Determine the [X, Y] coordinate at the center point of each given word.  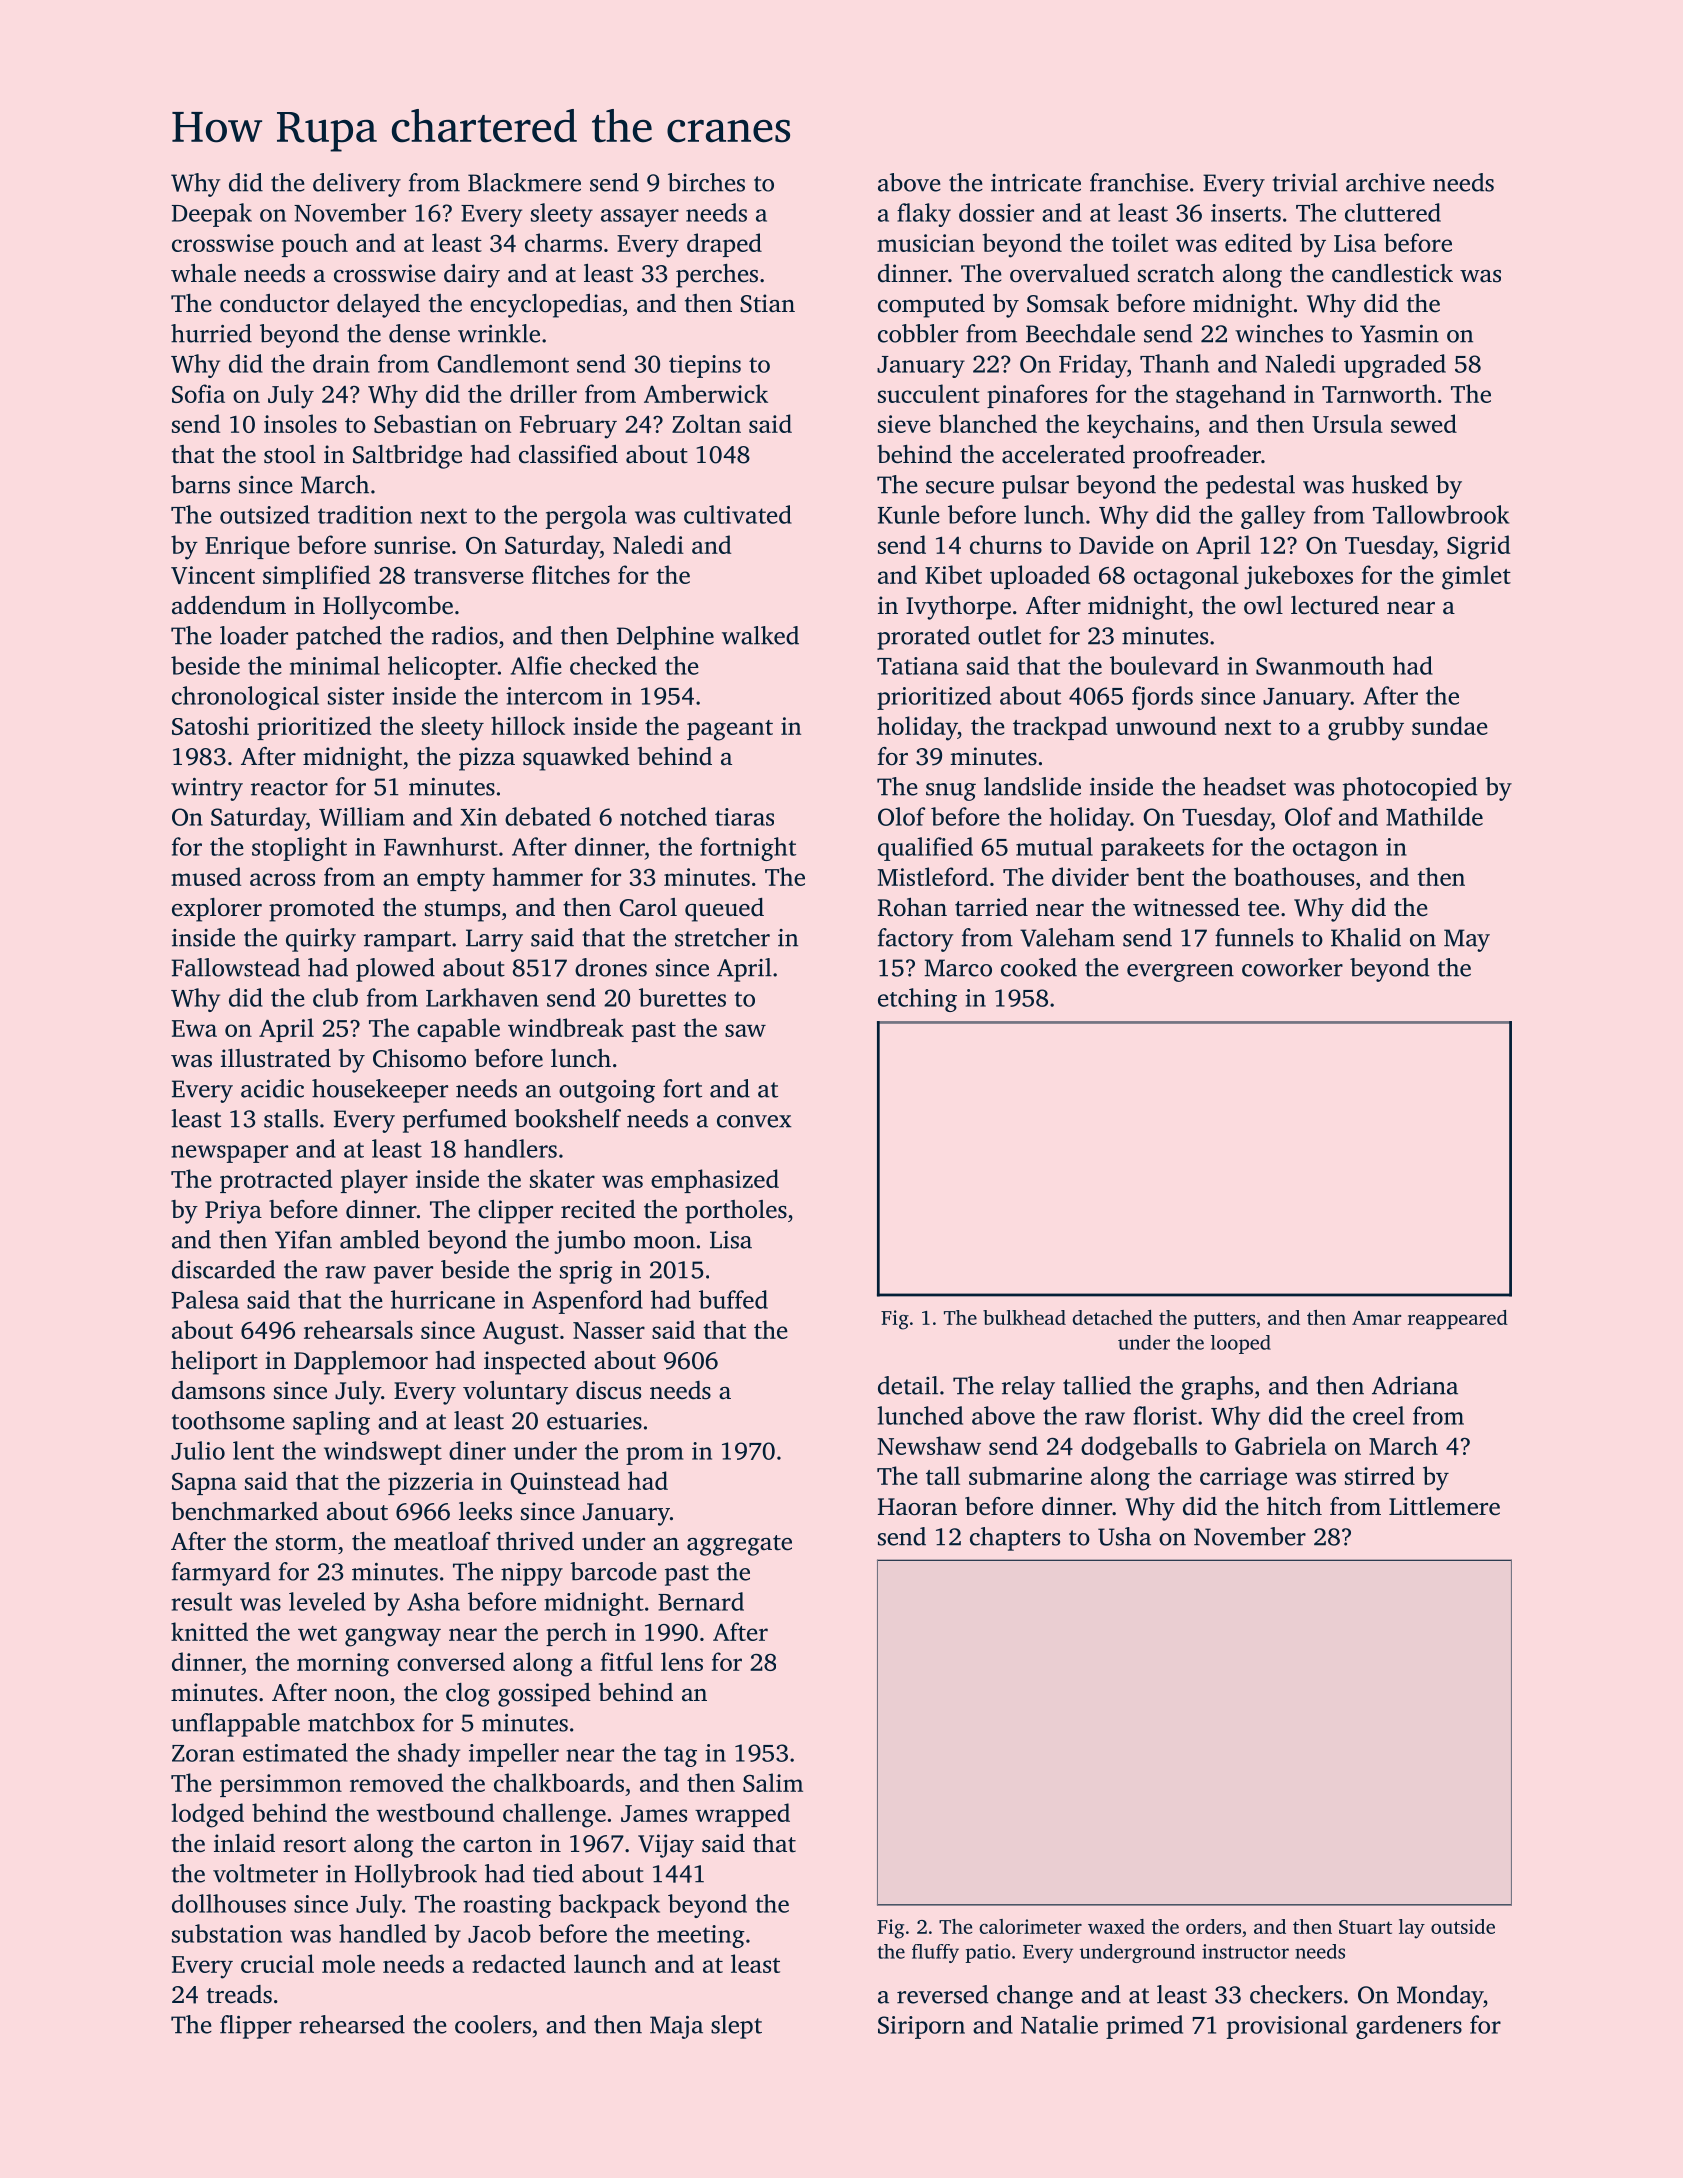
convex [754, 1121]
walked [760, 635]
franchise [1139, 182]
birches [706, 182]
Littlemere [1444, 1506]
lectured [1335, 605]
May [1467, 940]
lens [682, 1661]
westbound [435, 1812]
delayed [378, 306]
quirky [321, 940]
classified [568, 454]
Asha [433, 1601]
